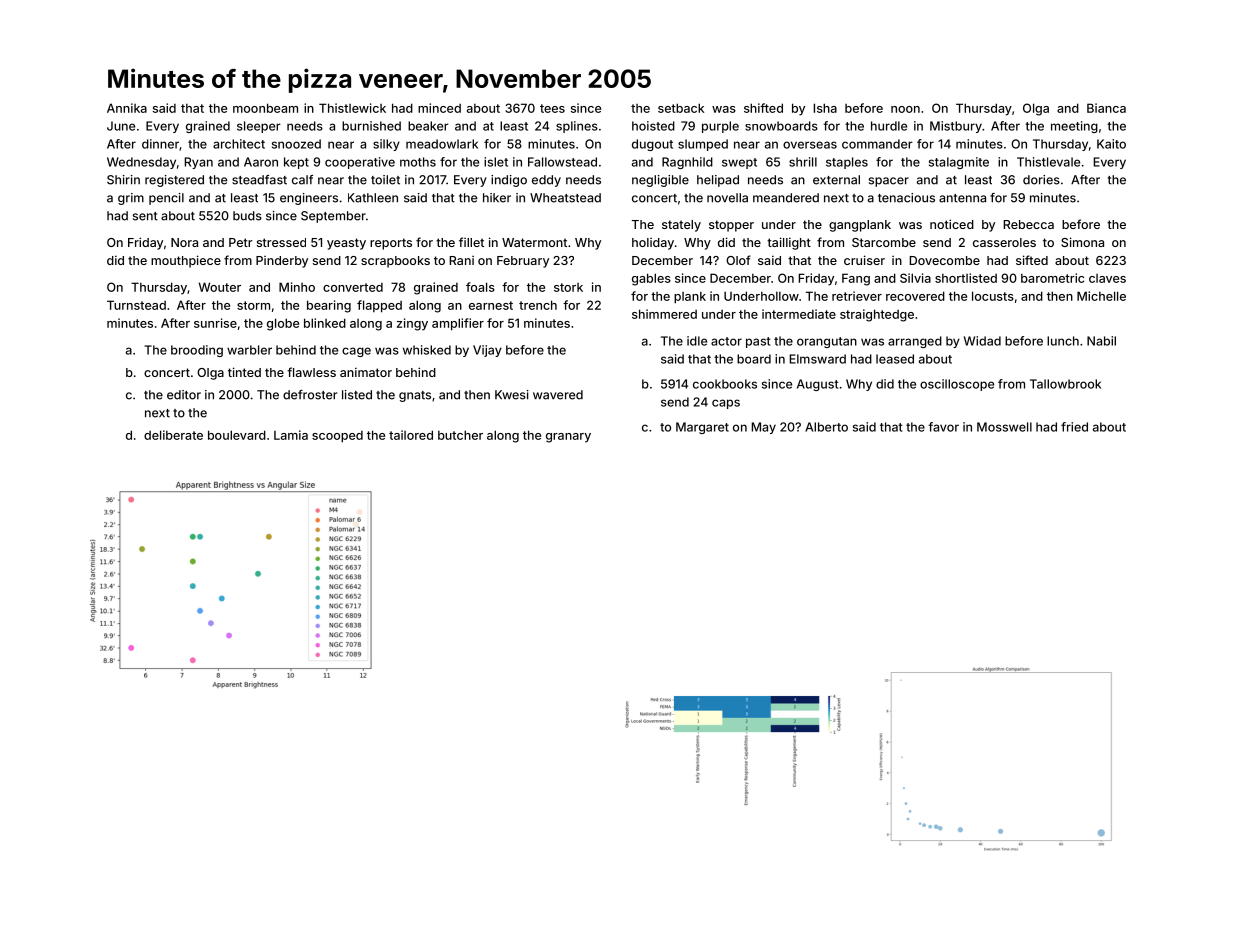  What do you see at coordinates (237, 435) in the document?
I see `boulevard` at bounding box center [237, 435].
